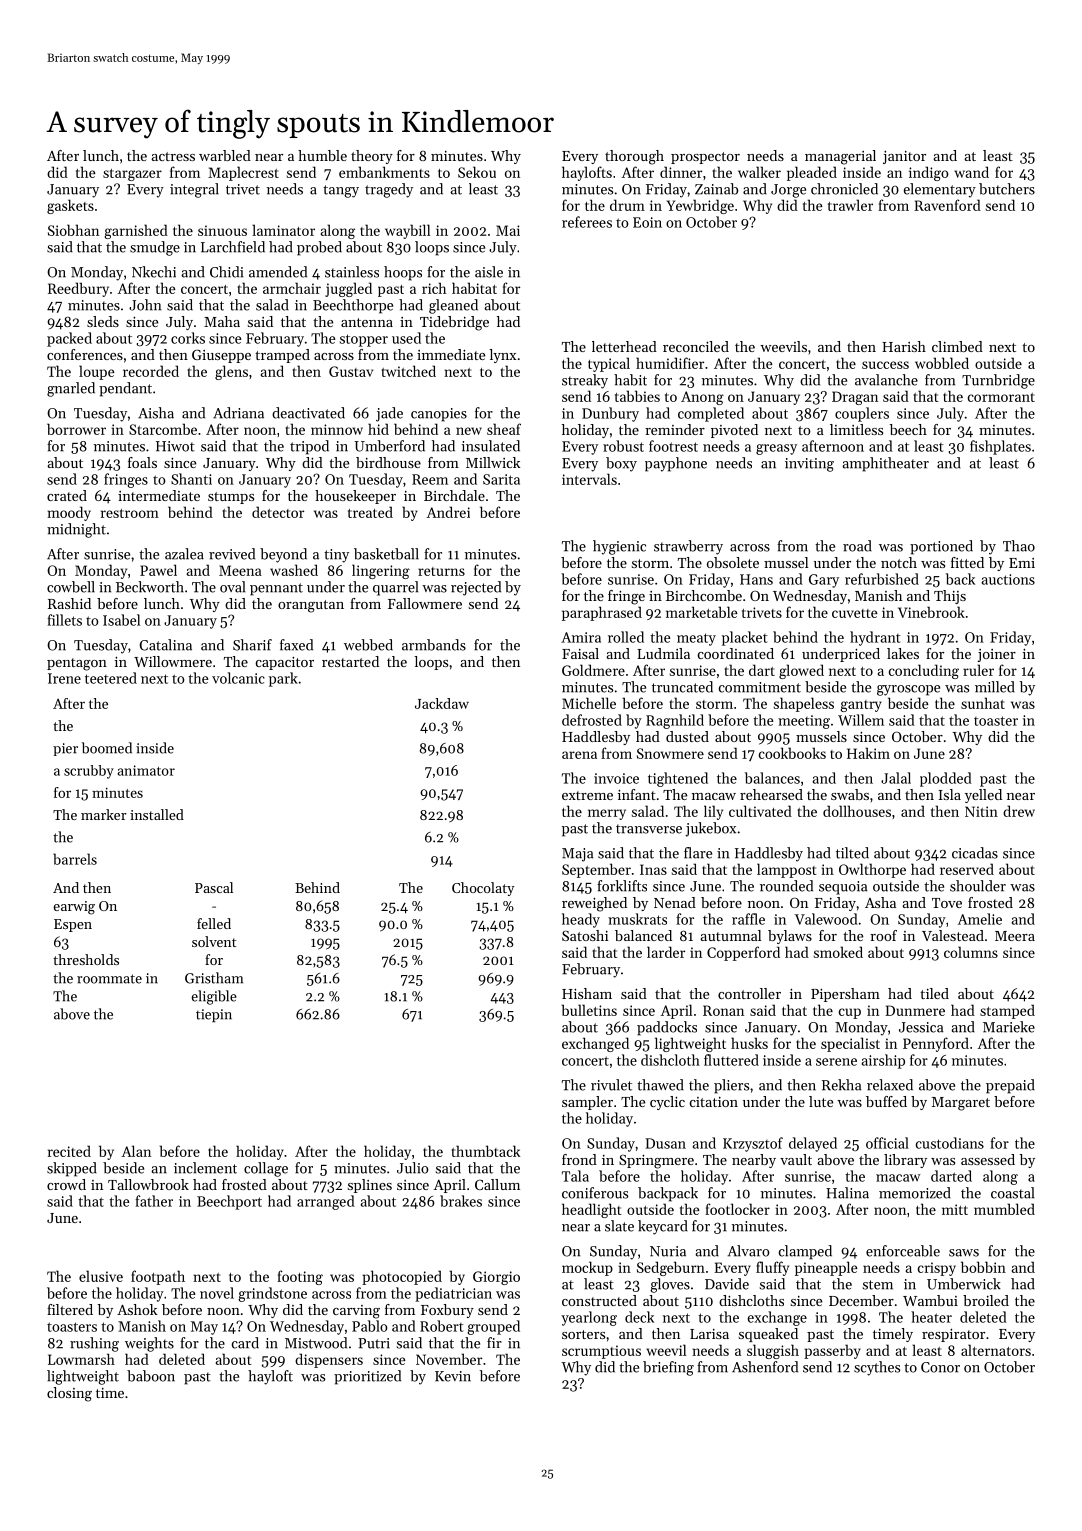 This document has width=1082, height=1531. Describe the element at coordinates (971, 172) in the document. I see `wand` at that location.
